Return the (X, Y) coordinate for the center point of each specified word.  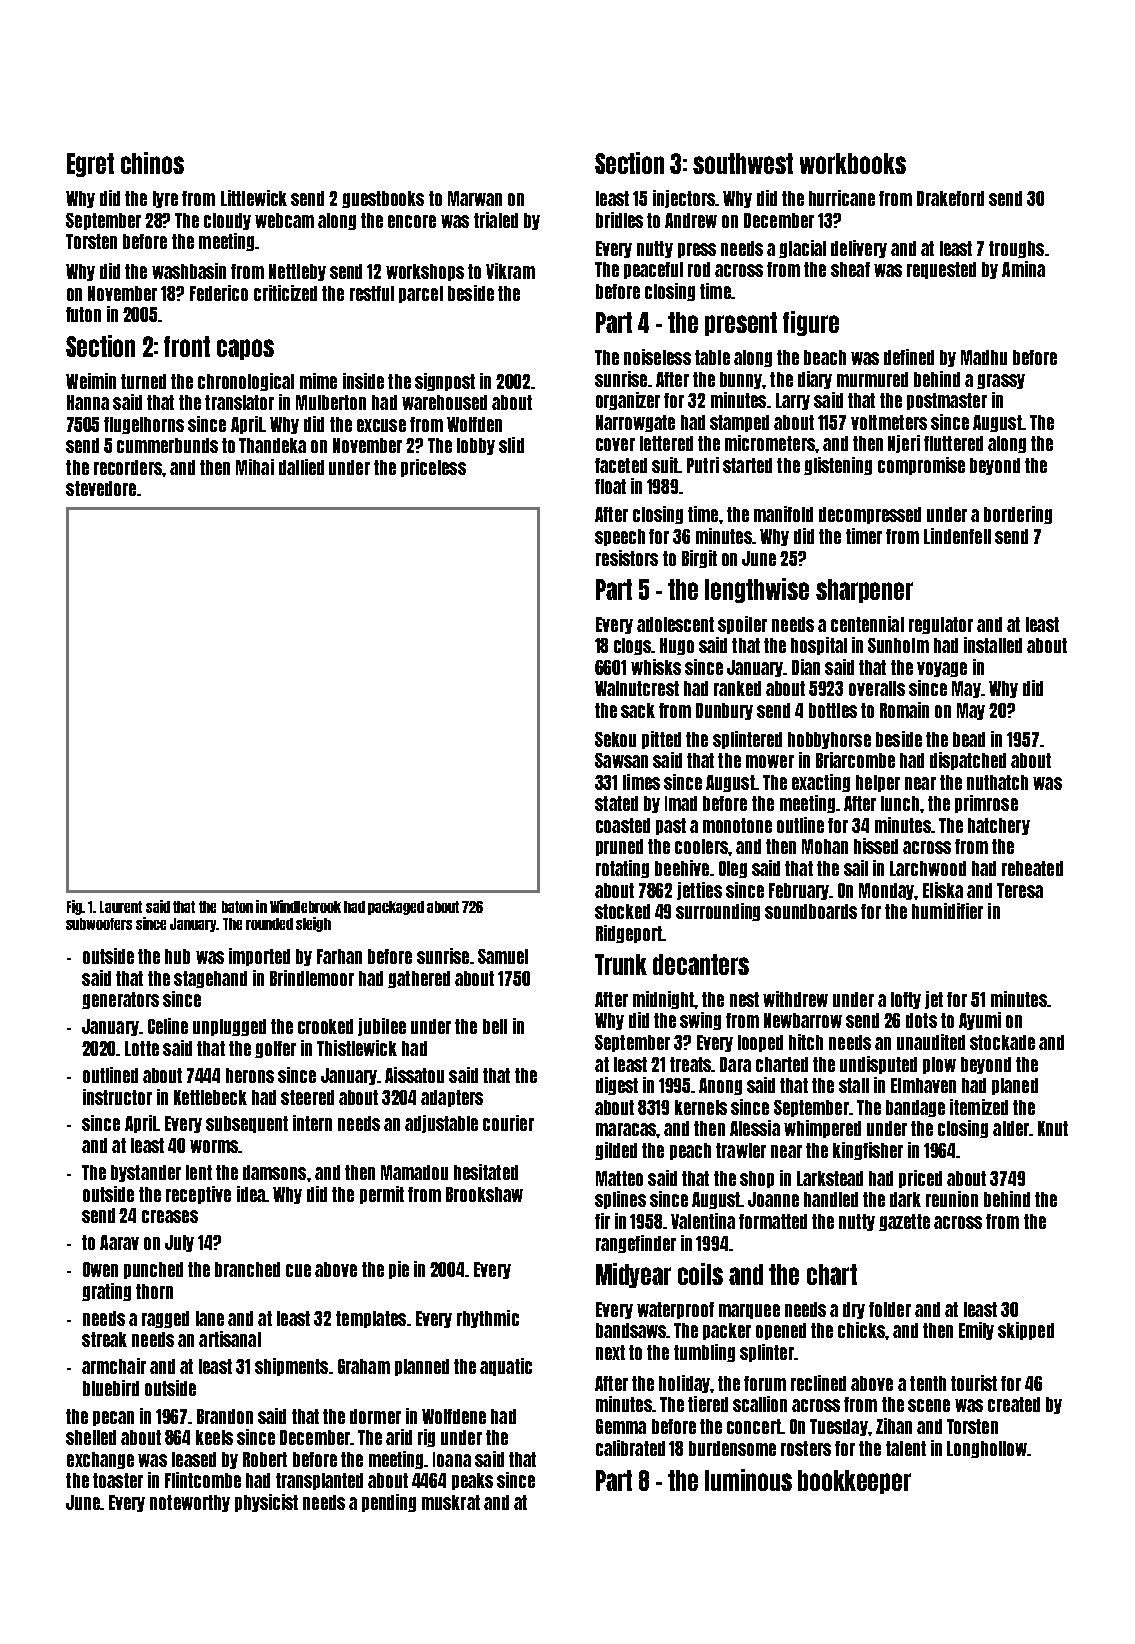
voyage (942, 669)
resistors (627, 558)
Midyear (633, 1275)
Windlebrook (305, 906)
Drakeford (950, 198)
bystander (146, 1173)
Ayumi (980, 1021)
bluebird (111, 1388)
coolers (701, 846)
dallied (301, 467)
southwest (743, 163)
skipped (1026, 1331)
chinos (152, 163)
